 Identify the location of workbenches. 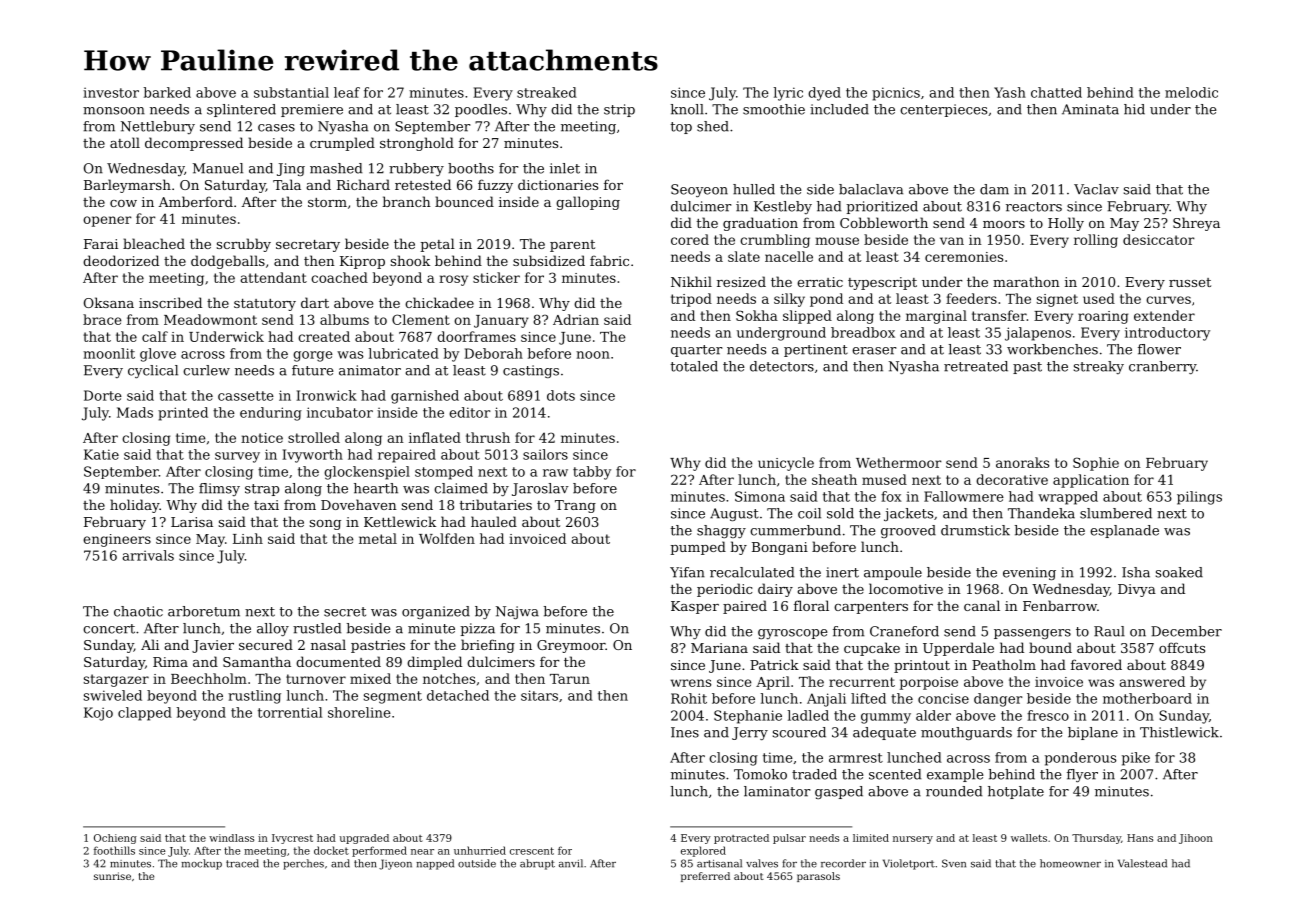
(1052, 349).
